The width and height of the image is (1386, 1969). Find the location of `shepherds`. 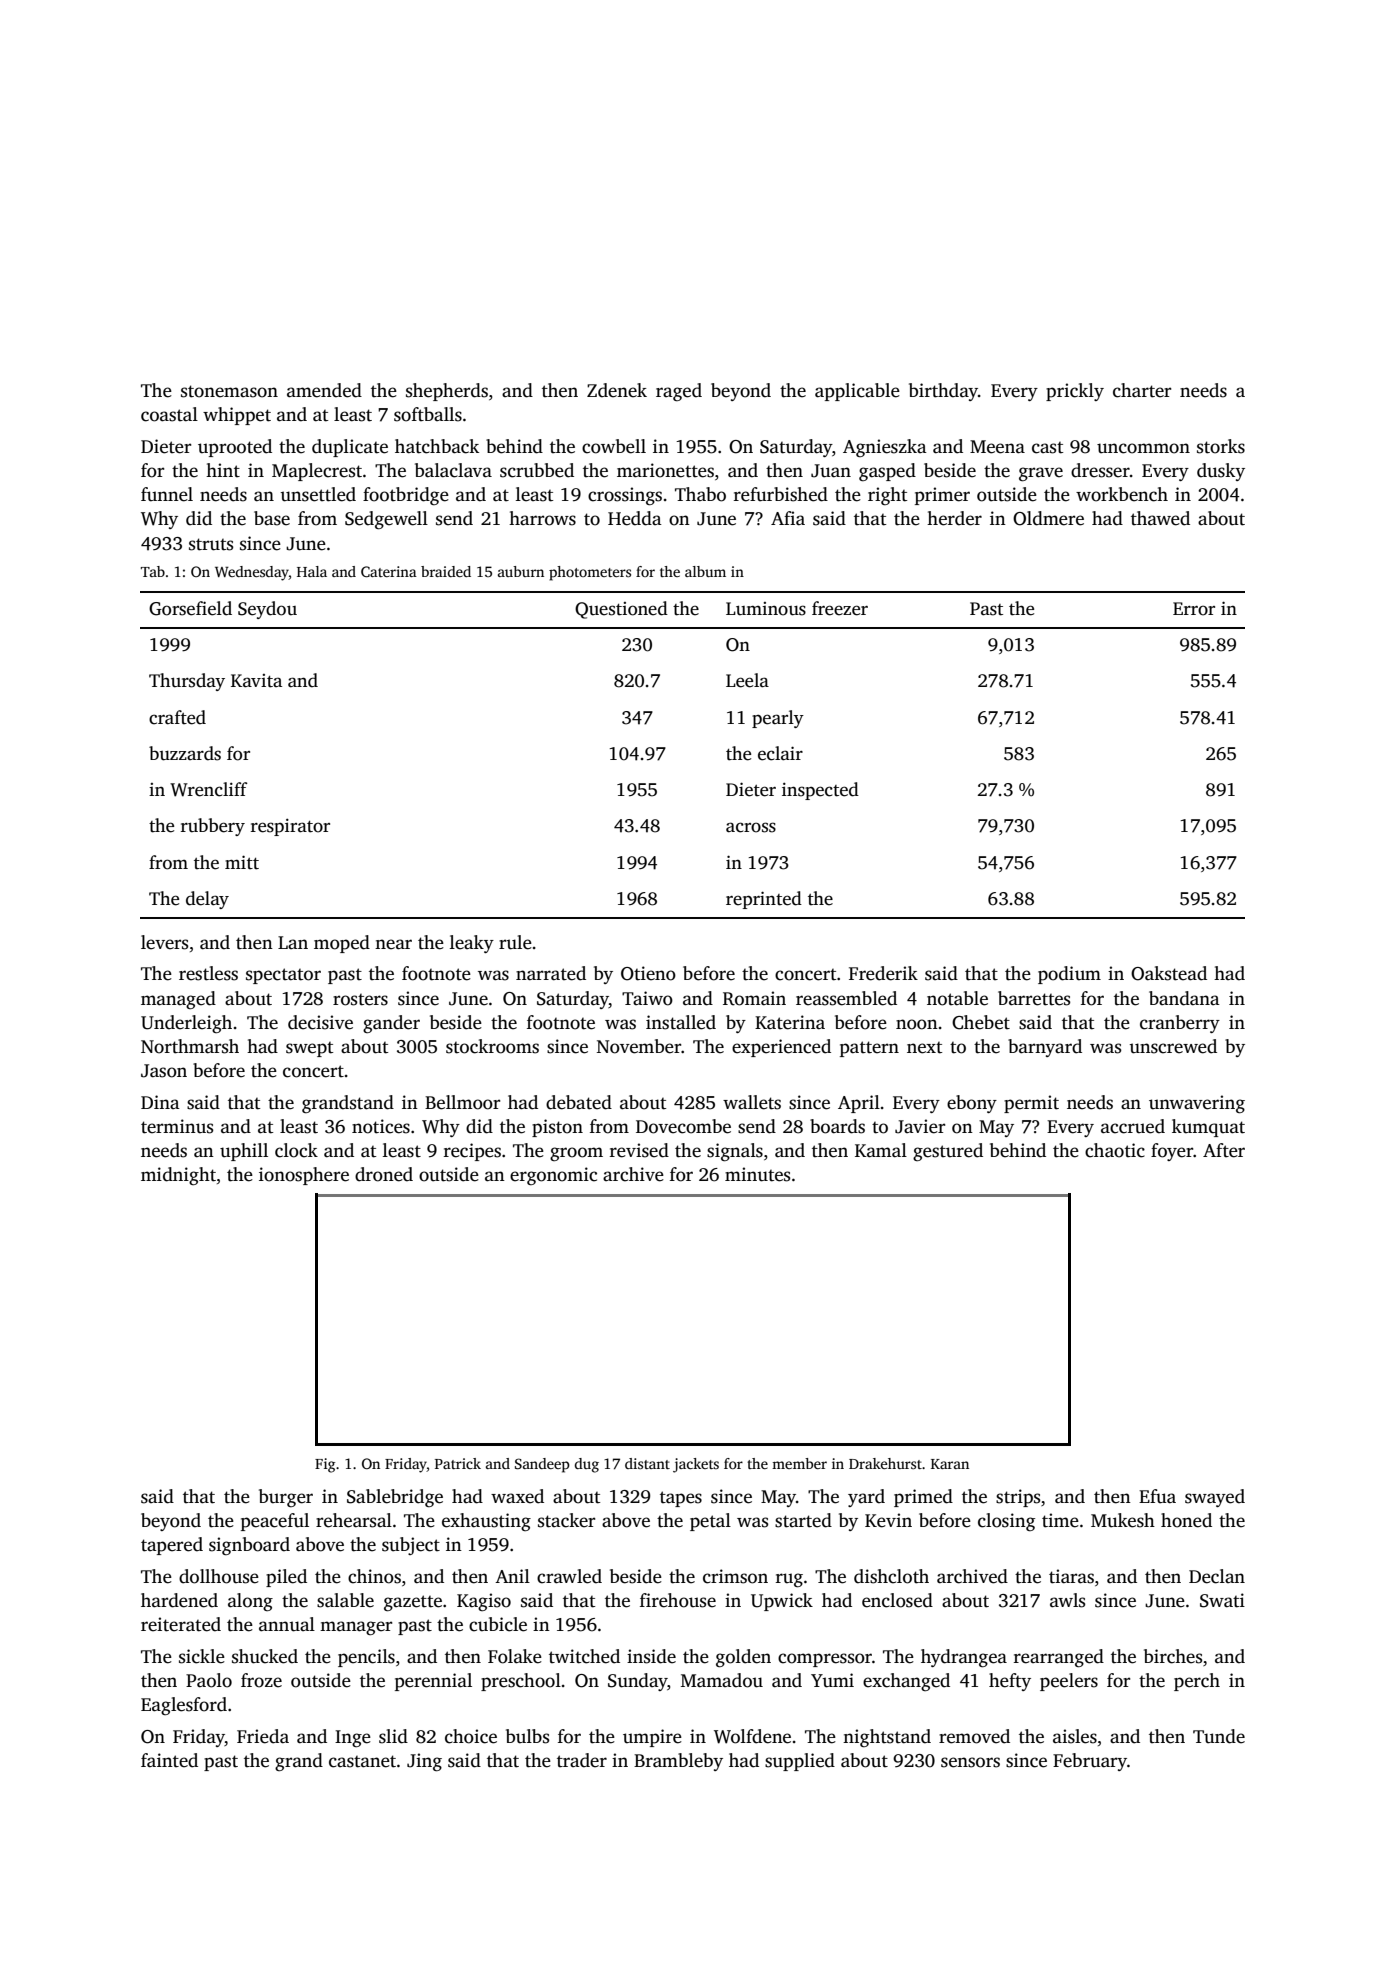

shepherds is located at coordinates (447, 392).
